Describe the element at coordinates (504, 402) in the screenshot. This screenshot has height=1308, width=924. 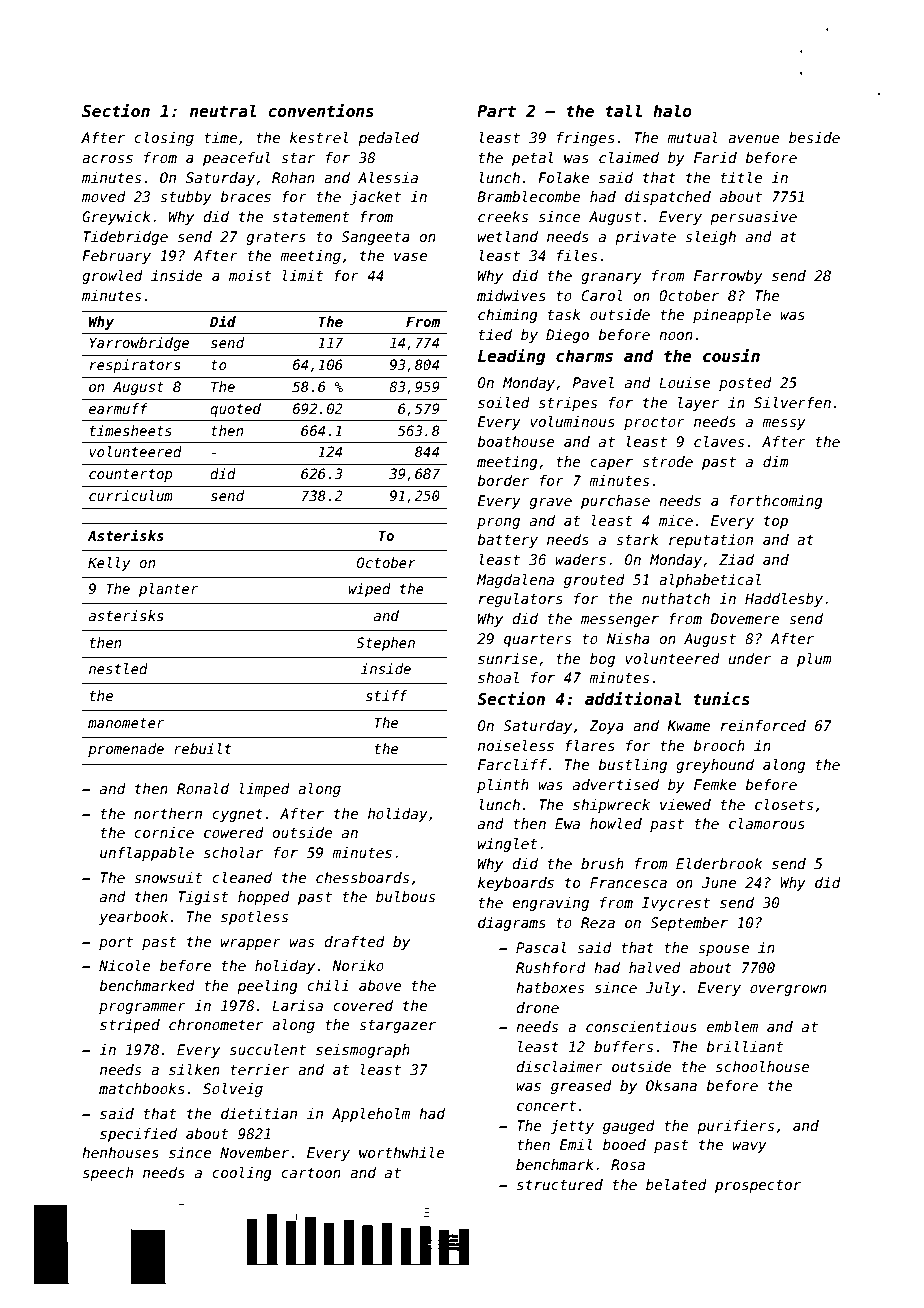
I see `soiled` at that location.
